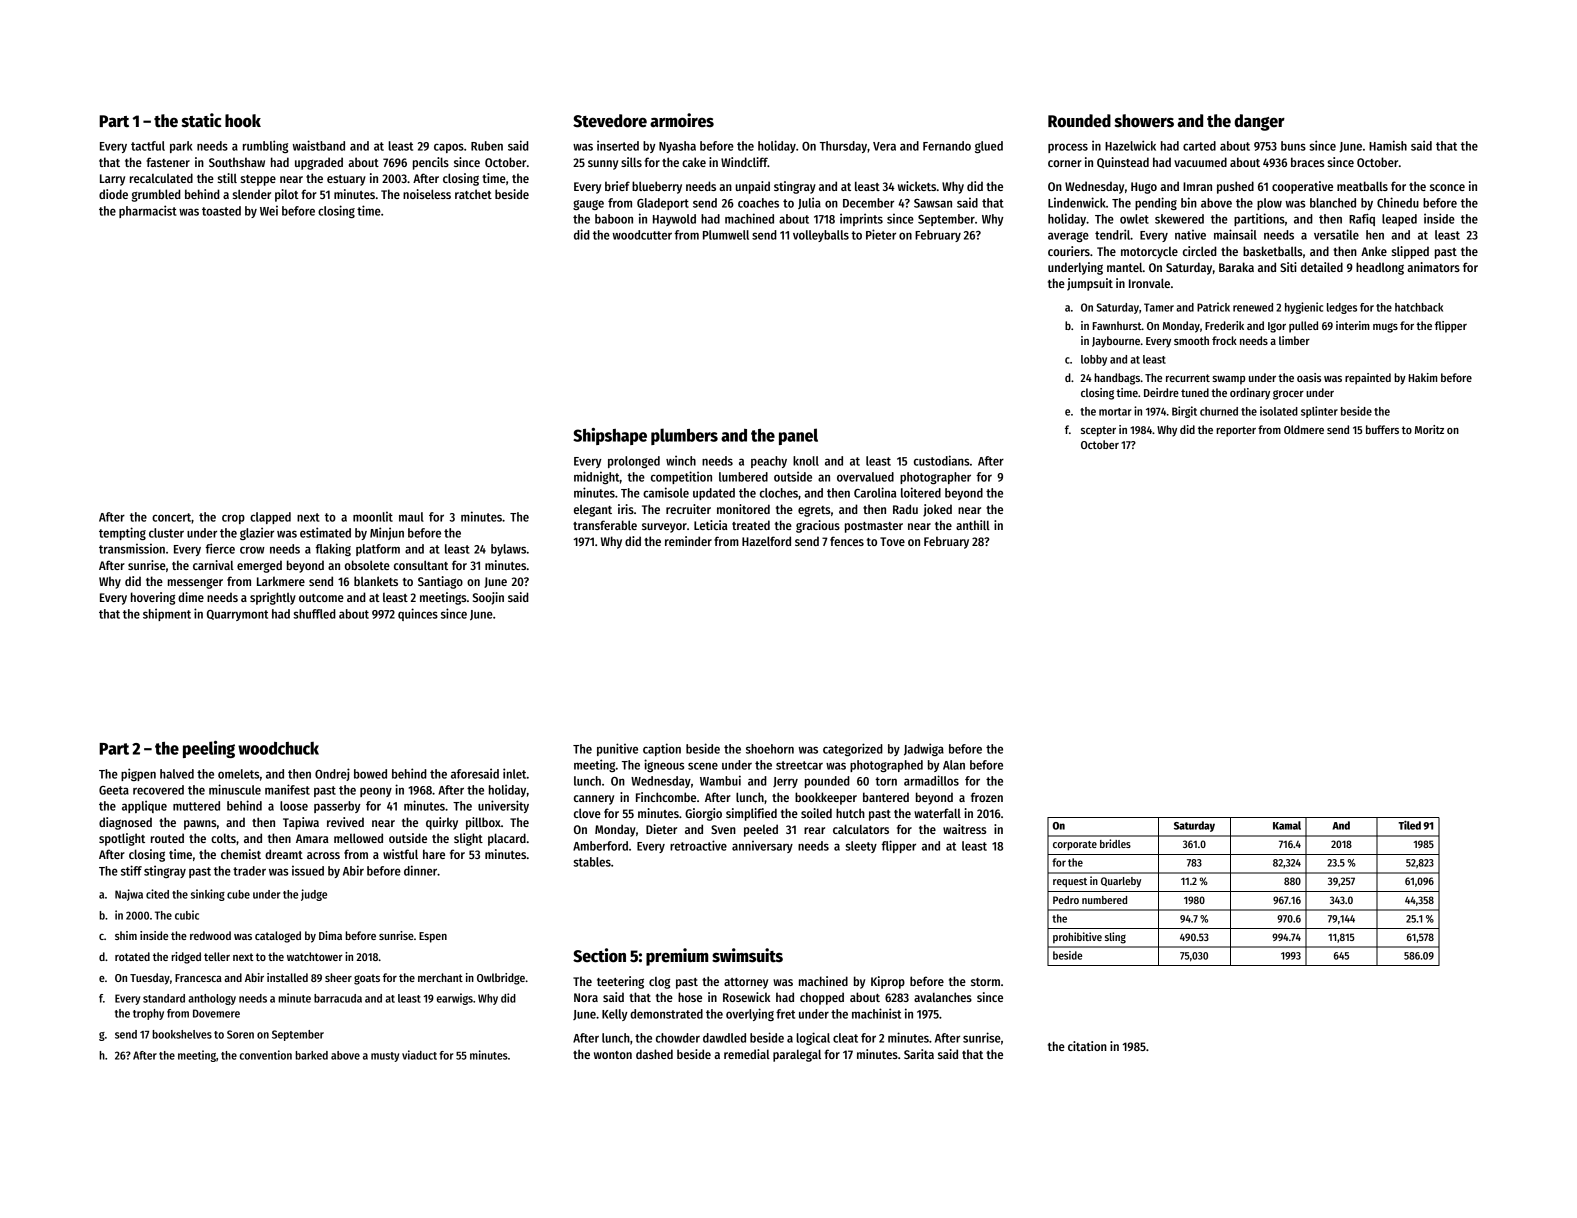 This image has width=1577, height=1218. Describe the element at coordinates (770, 749) in the image. I see `shoehorn` at that location.
